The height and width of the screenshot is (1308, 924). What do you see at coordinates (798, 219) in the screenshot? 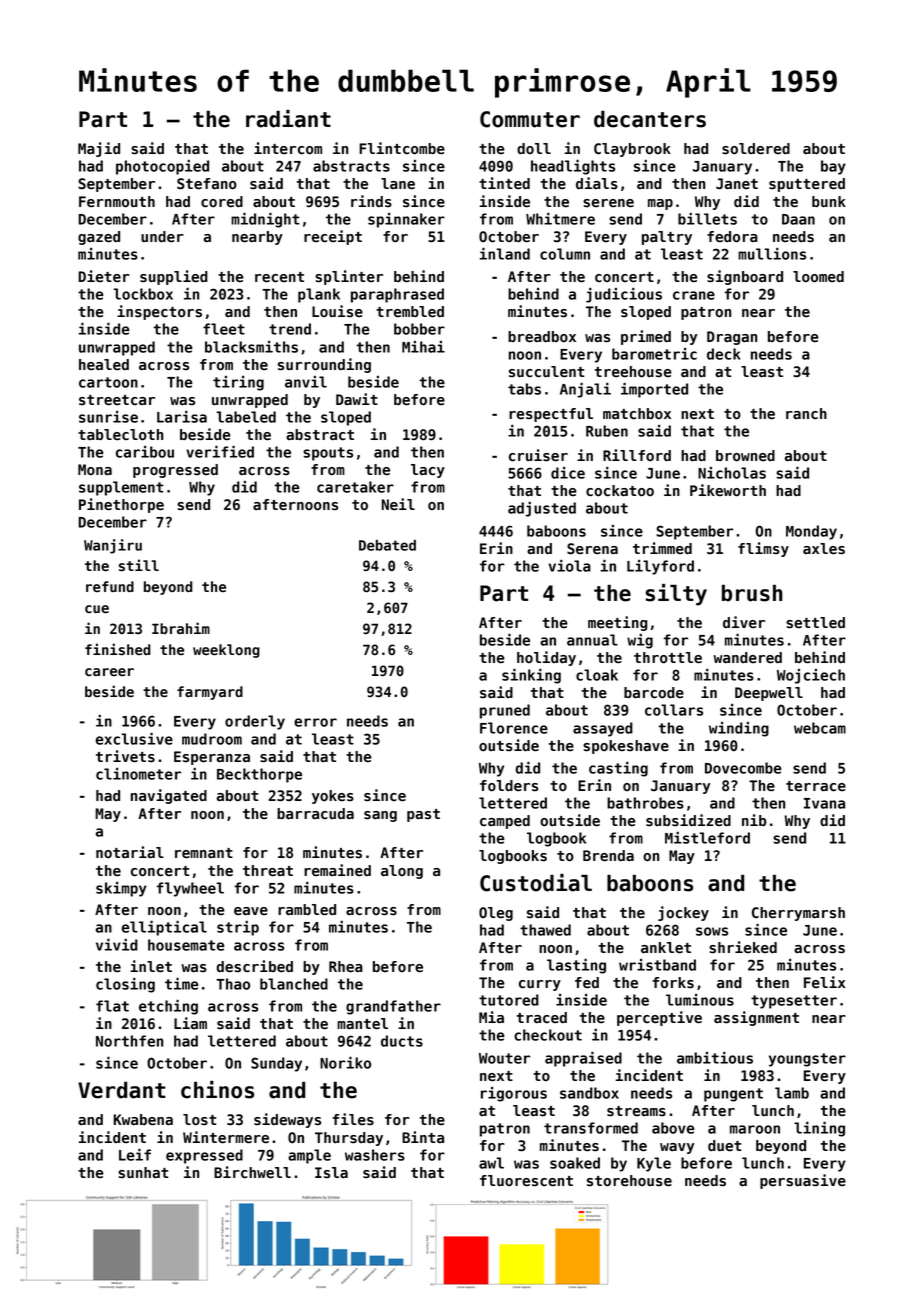
I see `Daan` at bounding box center [798, 219].
